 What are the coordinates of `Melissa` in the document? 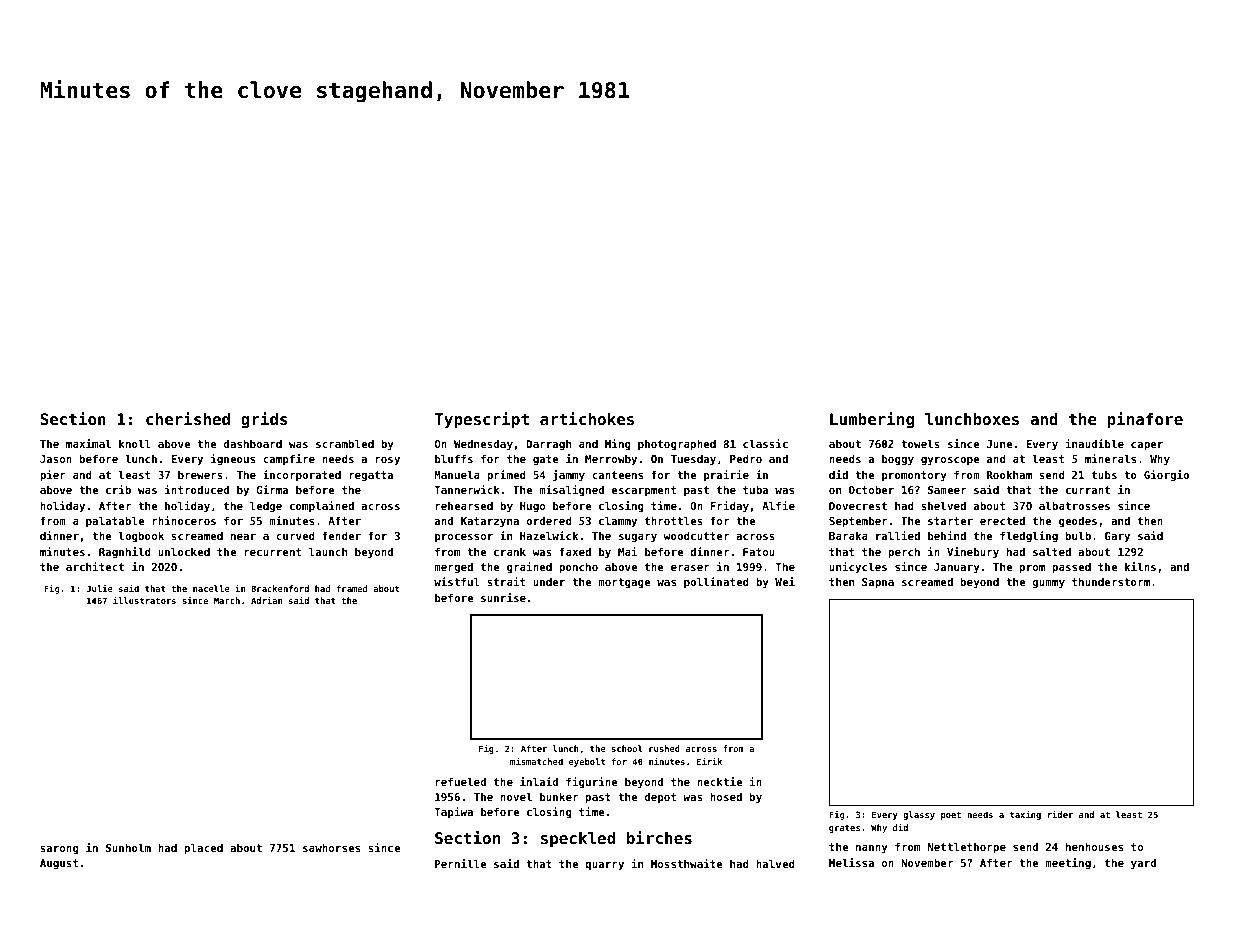 It's located at (851, 862).
